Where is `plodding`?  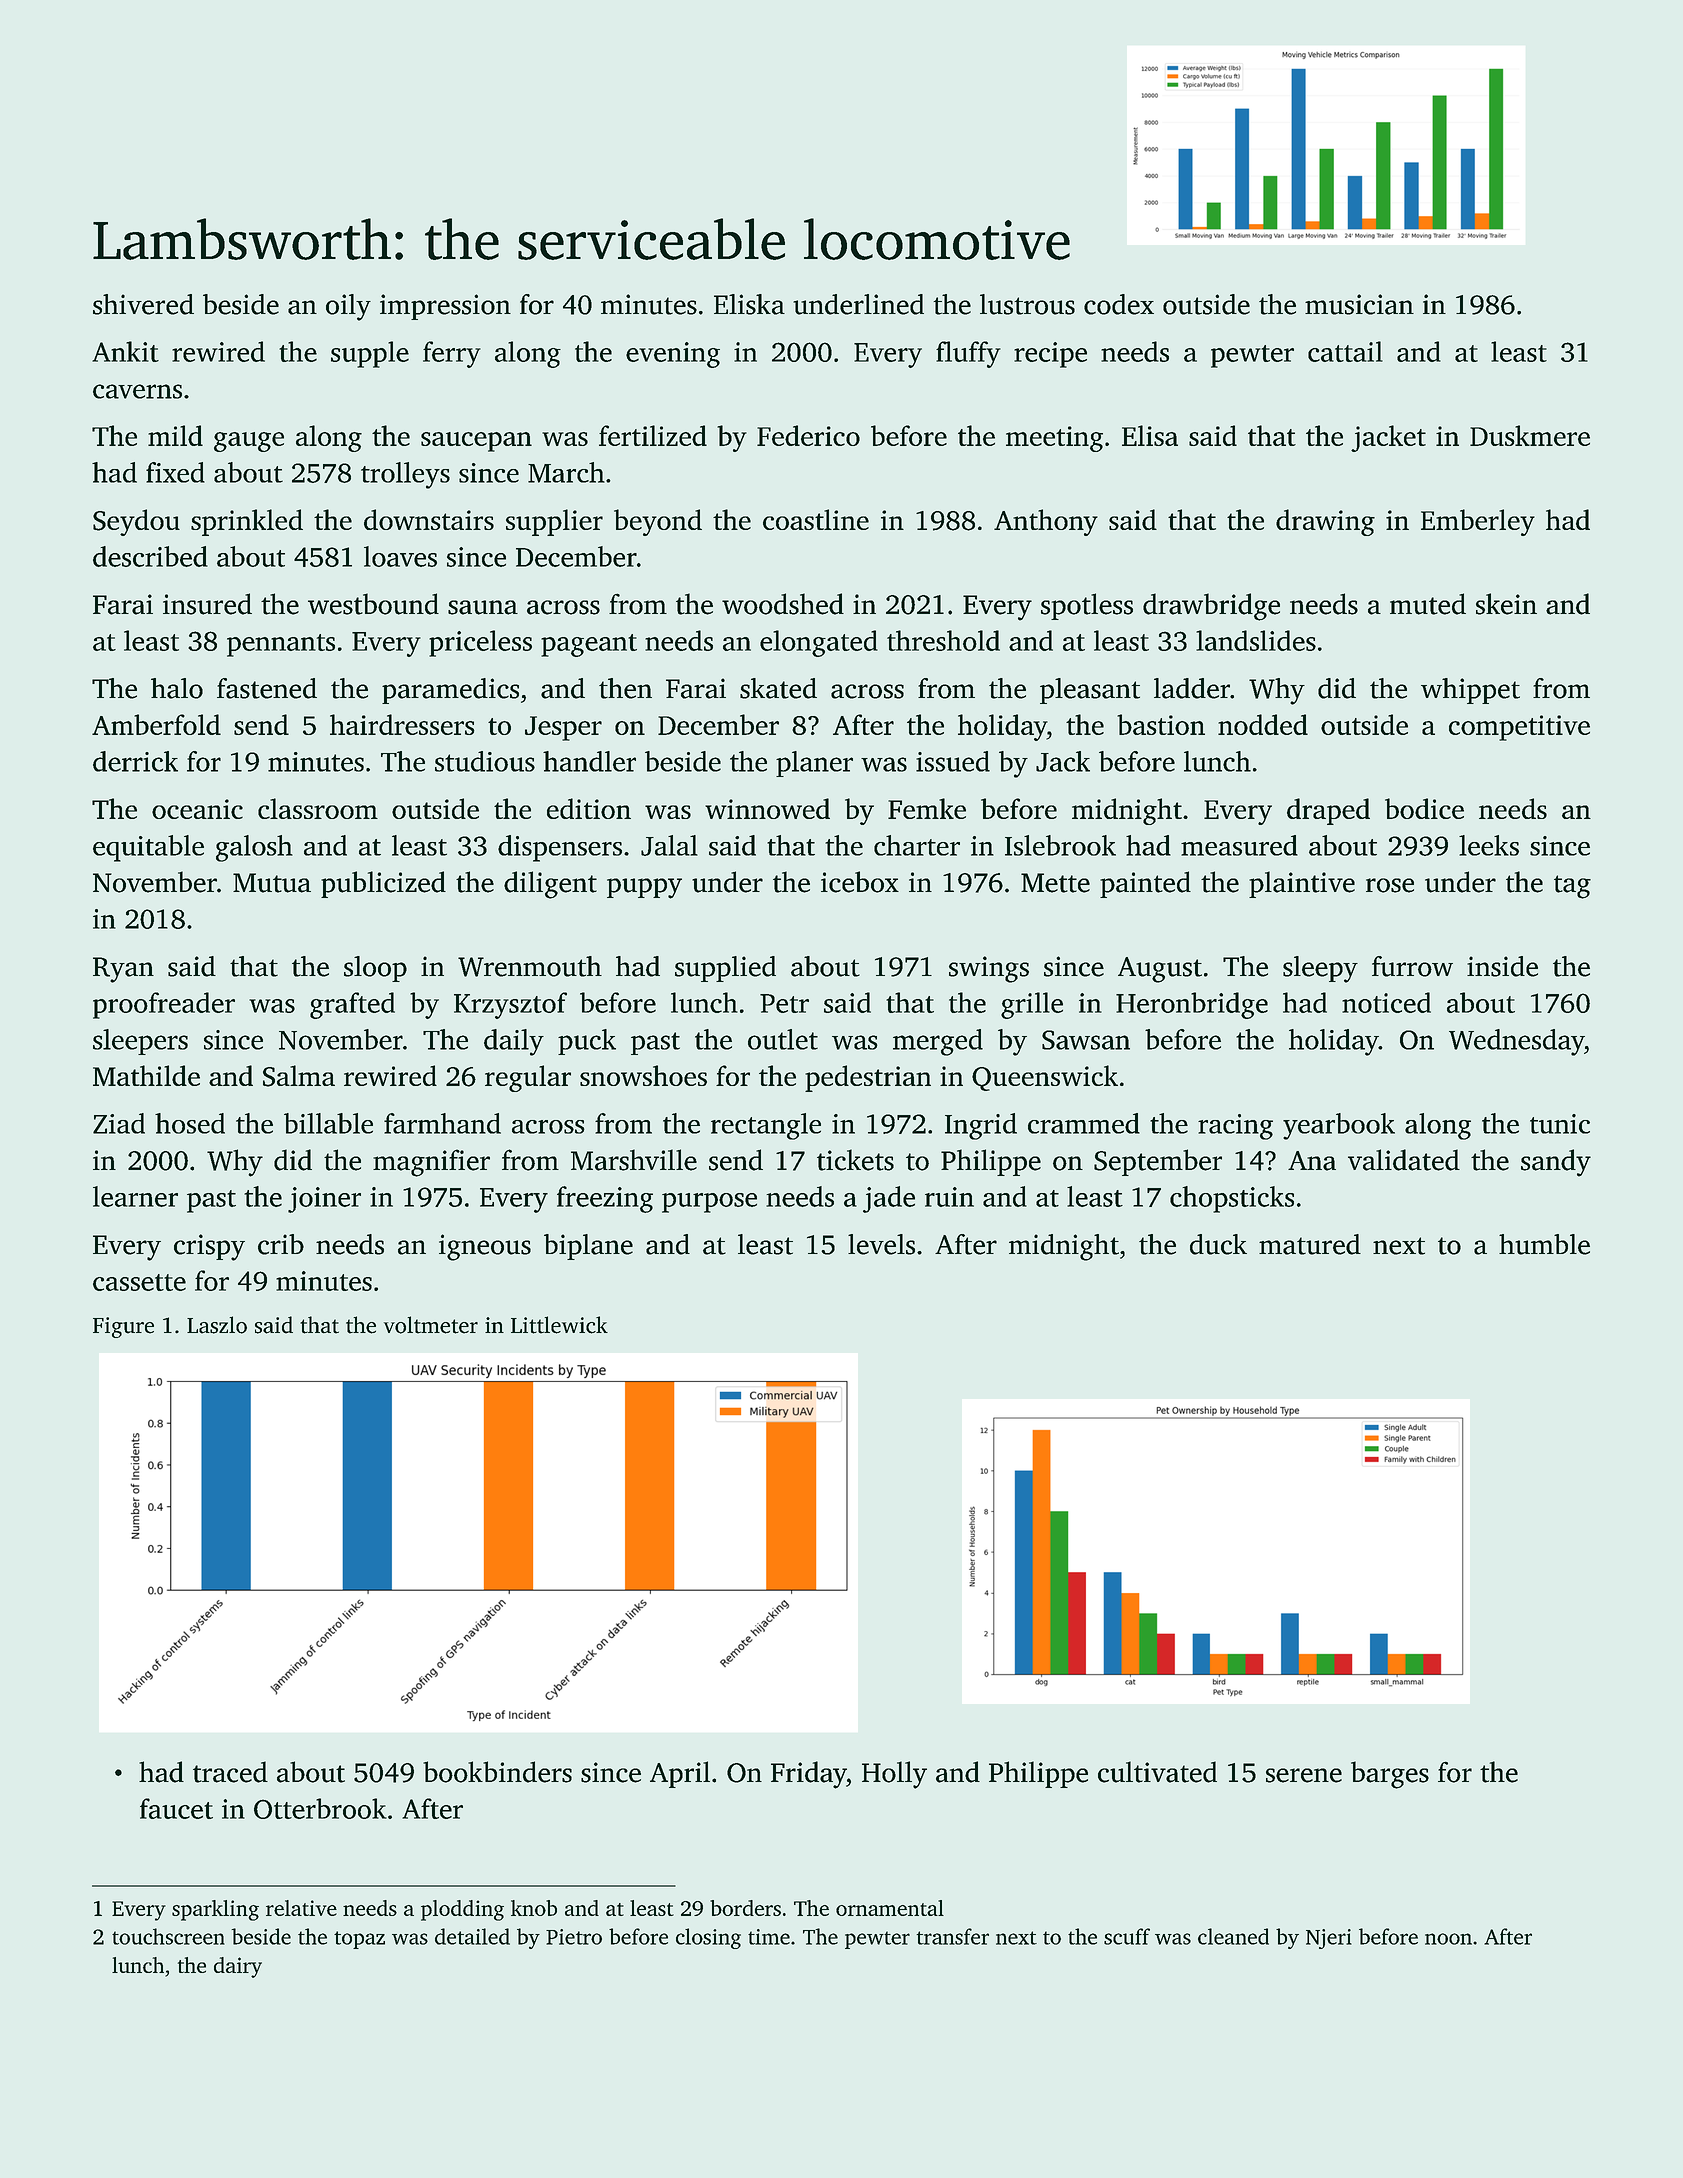 plodding is located at coordinates (462, 1910).
